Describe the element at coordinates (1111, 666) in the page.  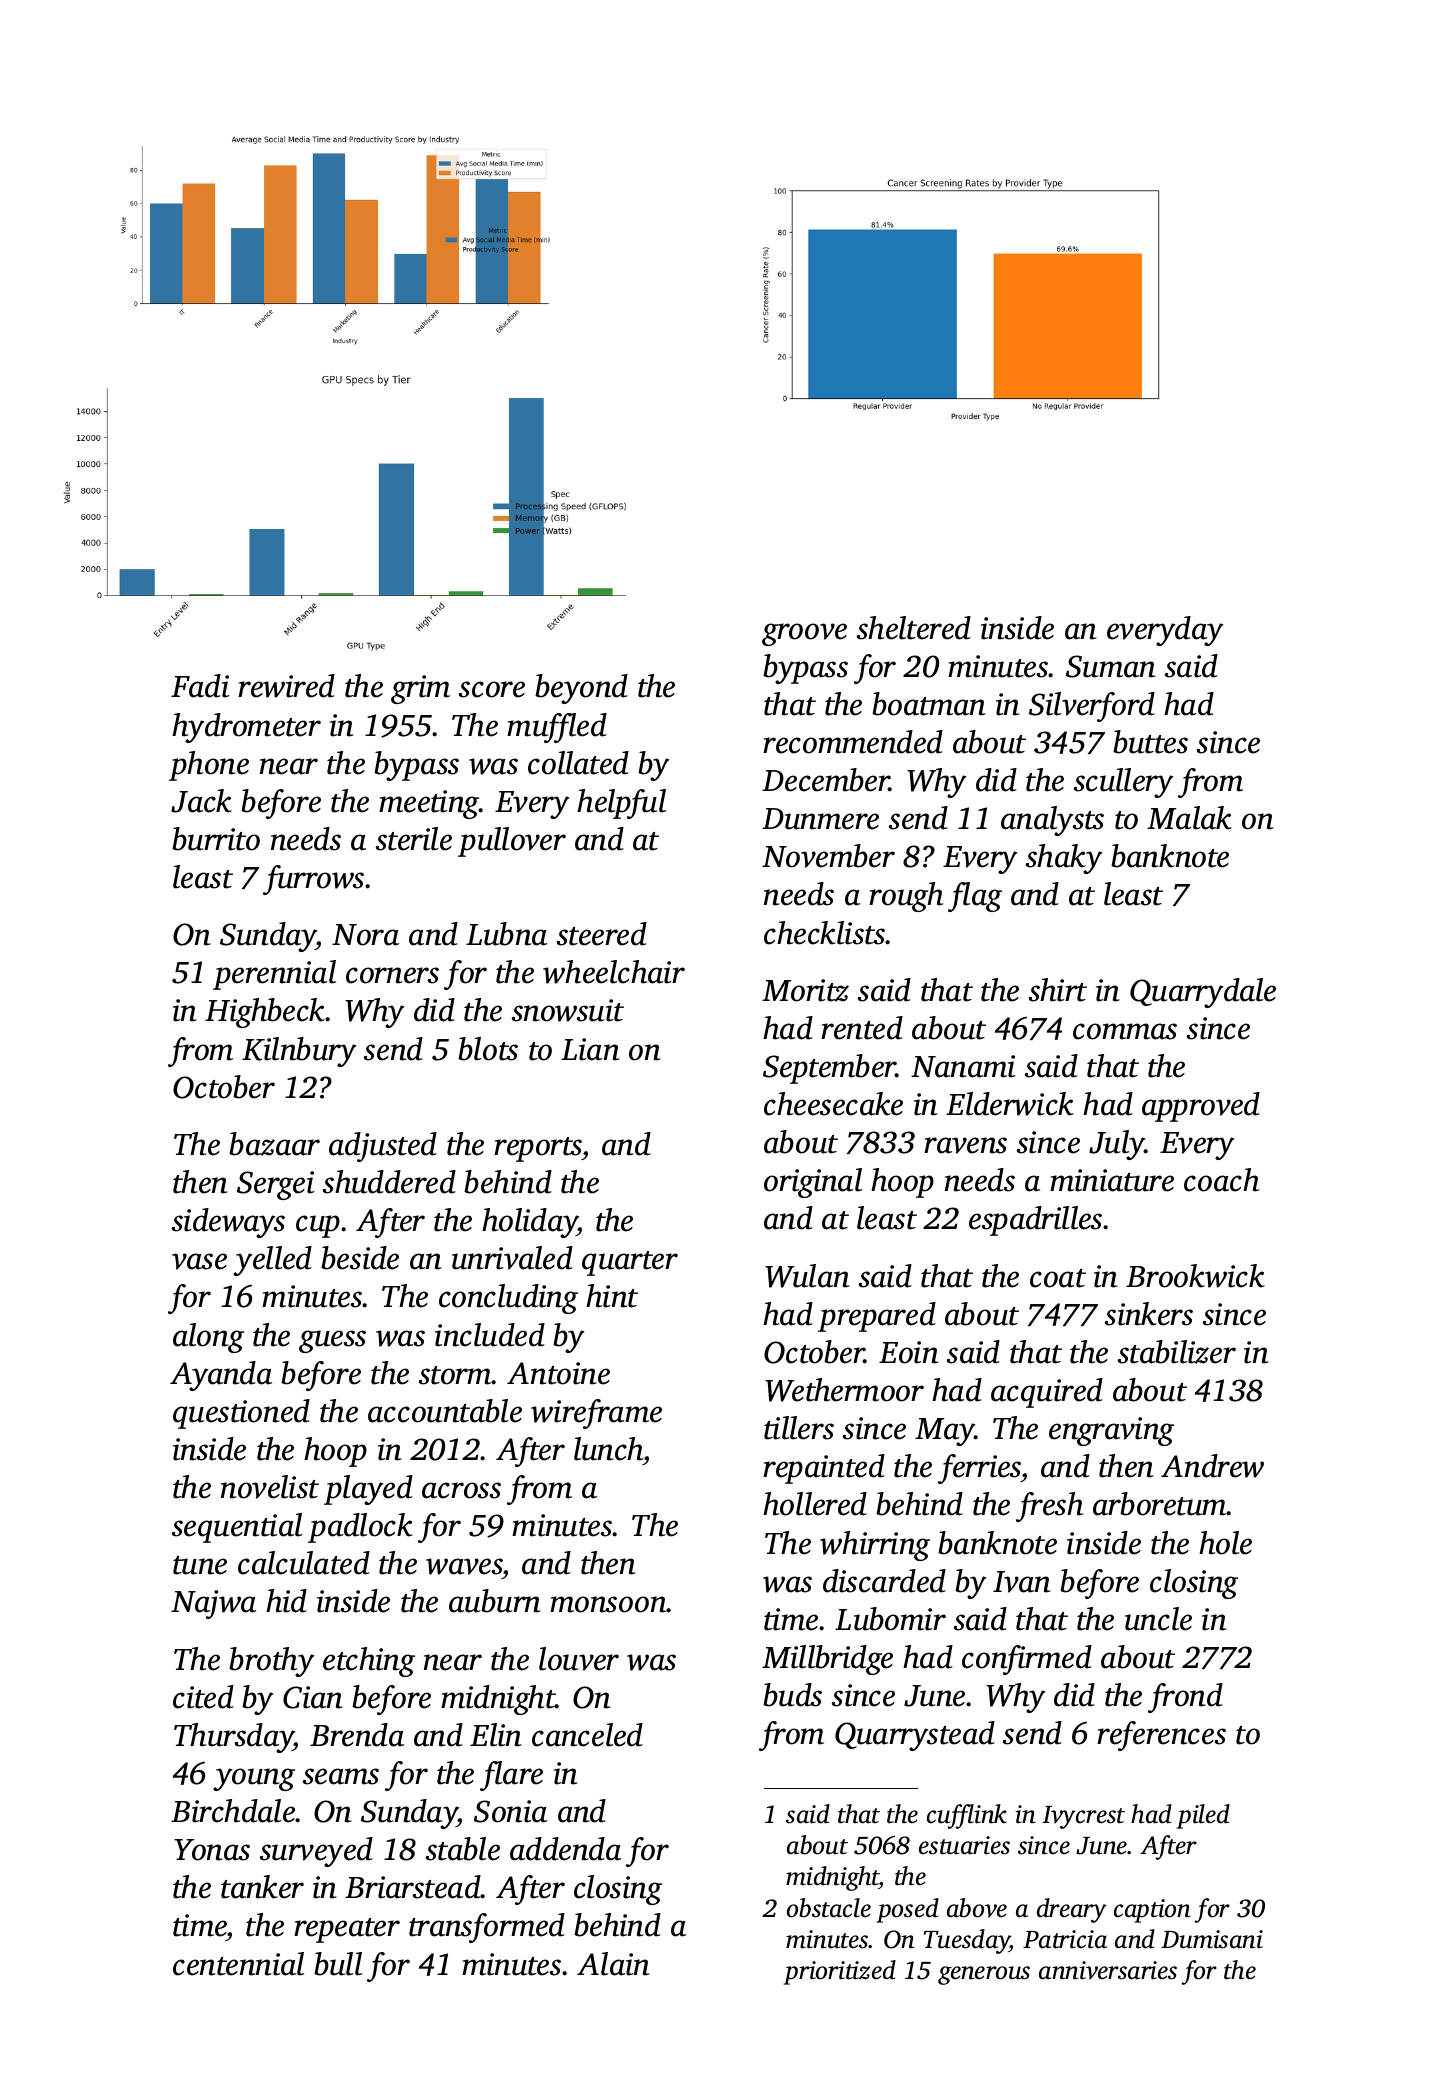
I see `Suman` at that location.
